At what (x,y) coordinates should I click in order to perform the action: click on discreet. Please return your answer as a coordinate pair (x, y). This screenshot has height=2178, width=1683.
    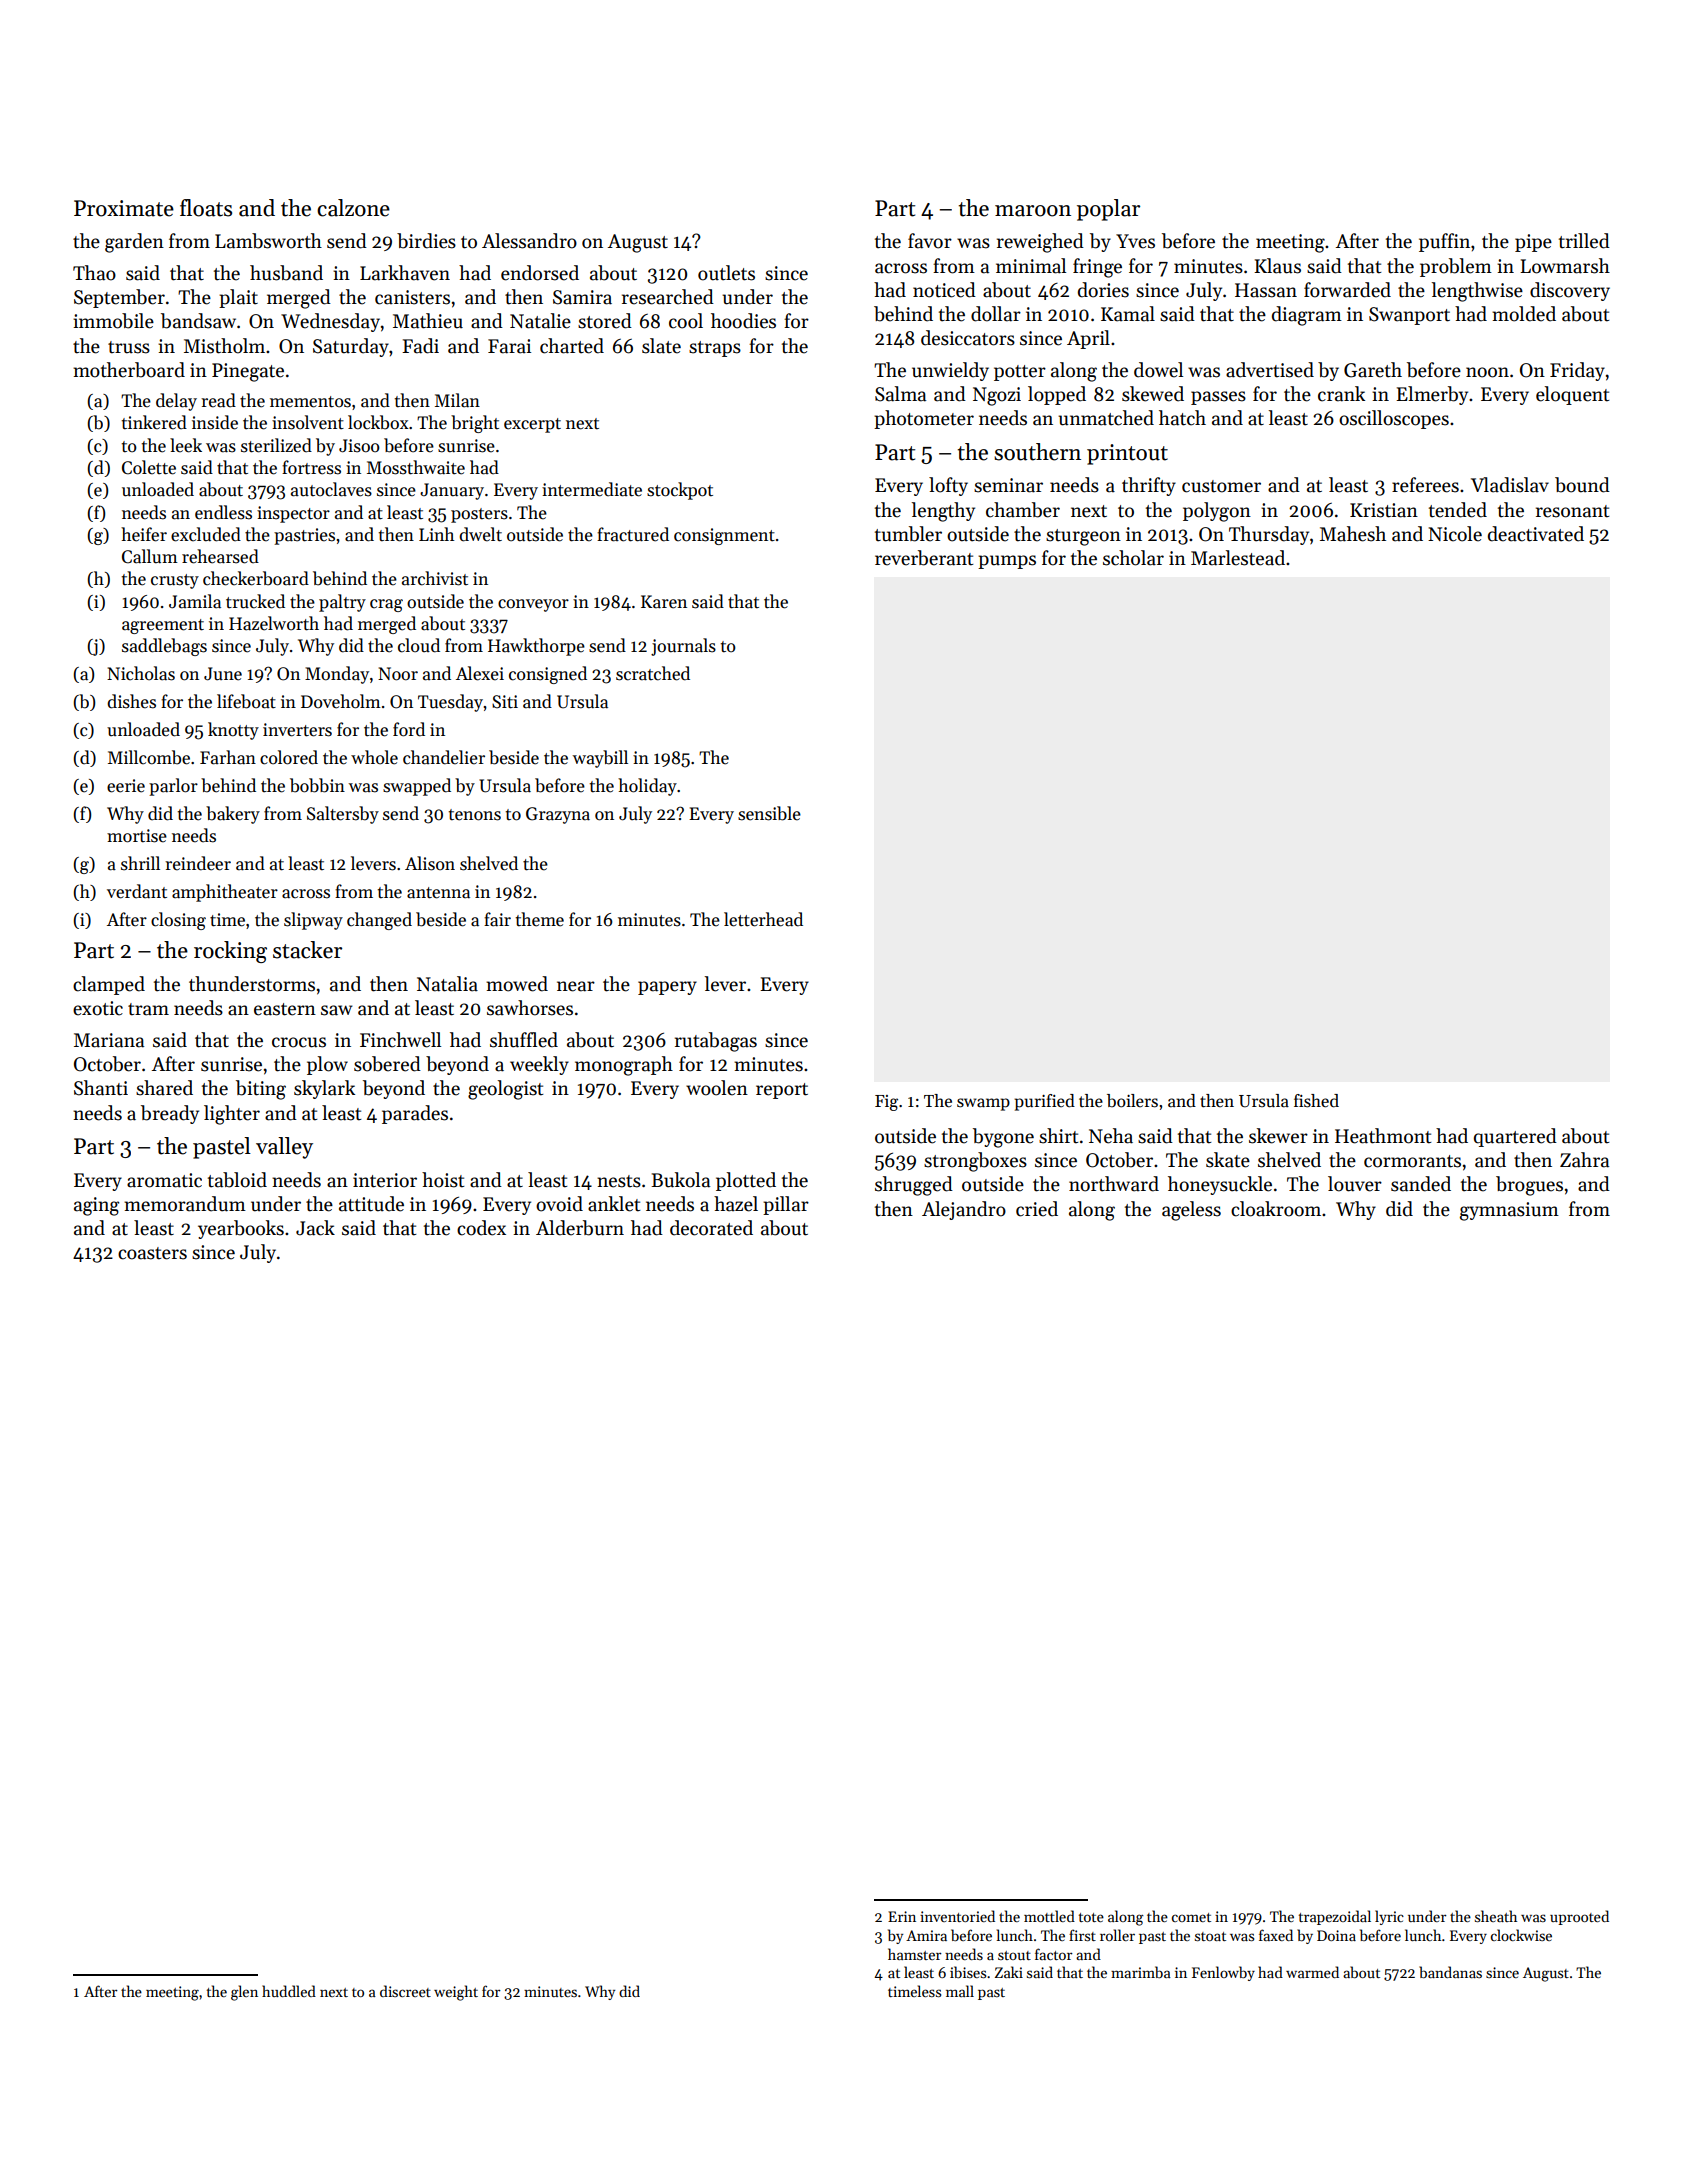
    Looking at the image, I should click on (405, 1991).
